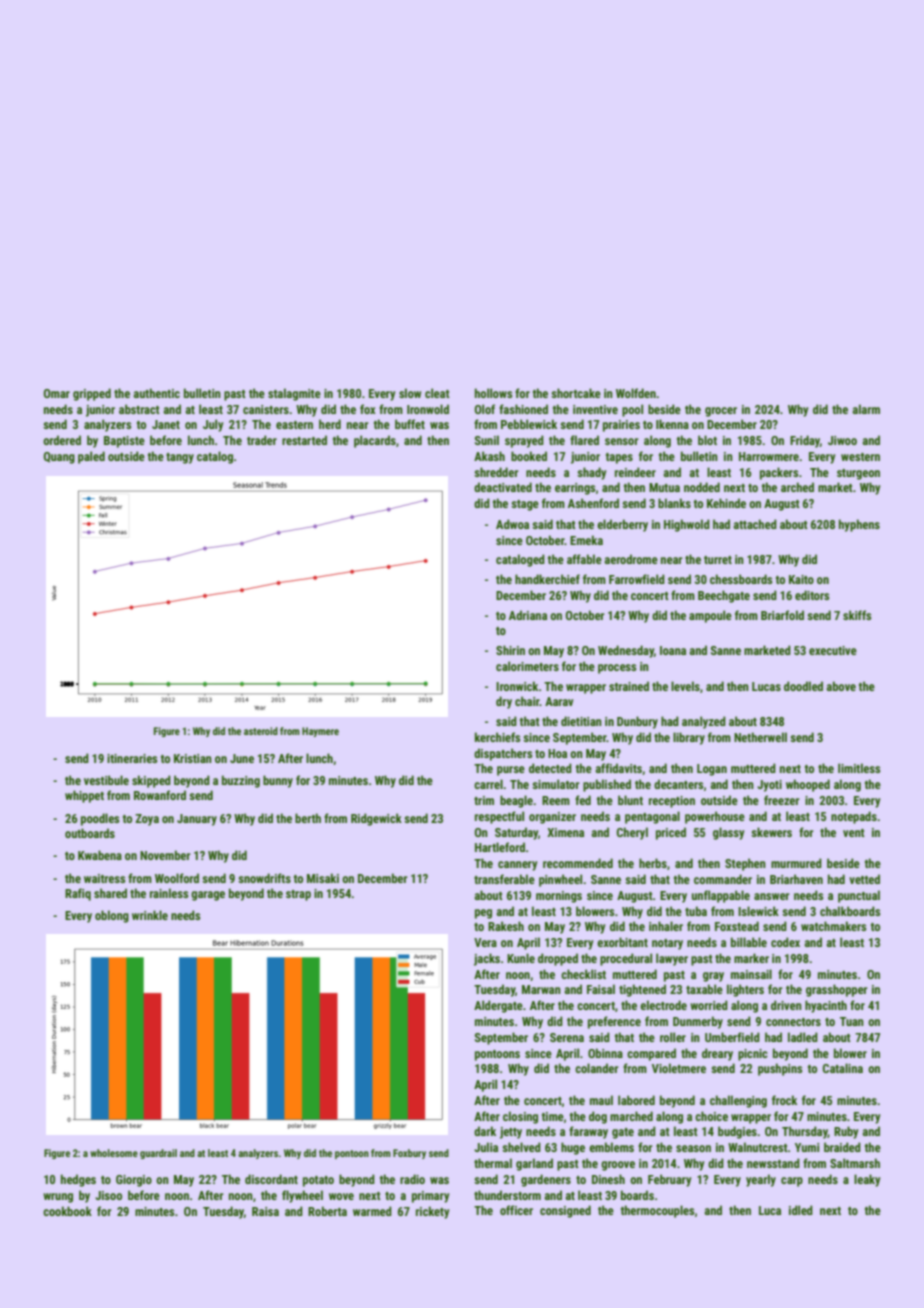  Describe the element at coordinates (375, 441) in the screenshot. I see `placards` at that location.
